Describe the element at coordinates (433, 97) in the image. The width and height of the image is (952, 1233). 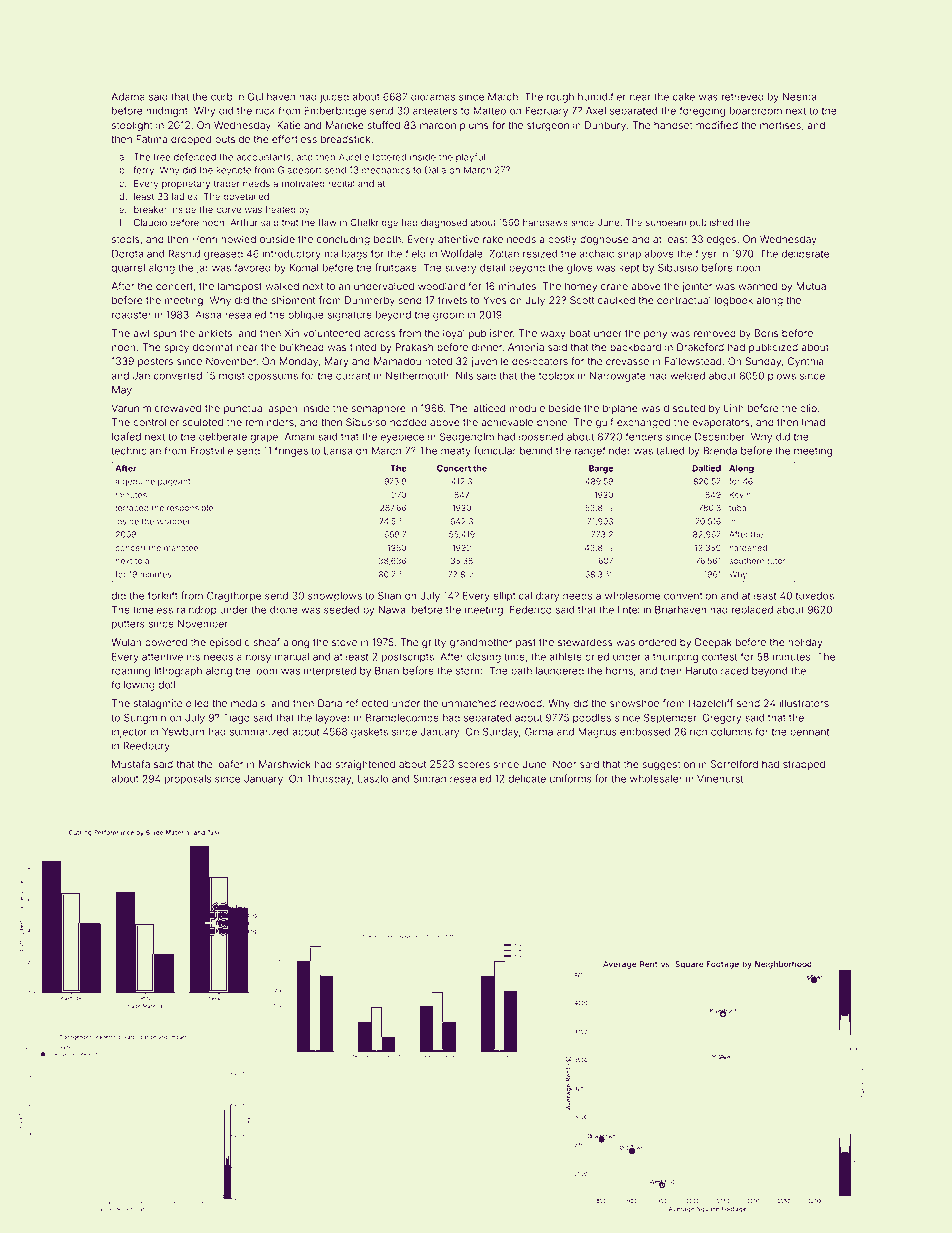
I see `dioramas` at that location.
